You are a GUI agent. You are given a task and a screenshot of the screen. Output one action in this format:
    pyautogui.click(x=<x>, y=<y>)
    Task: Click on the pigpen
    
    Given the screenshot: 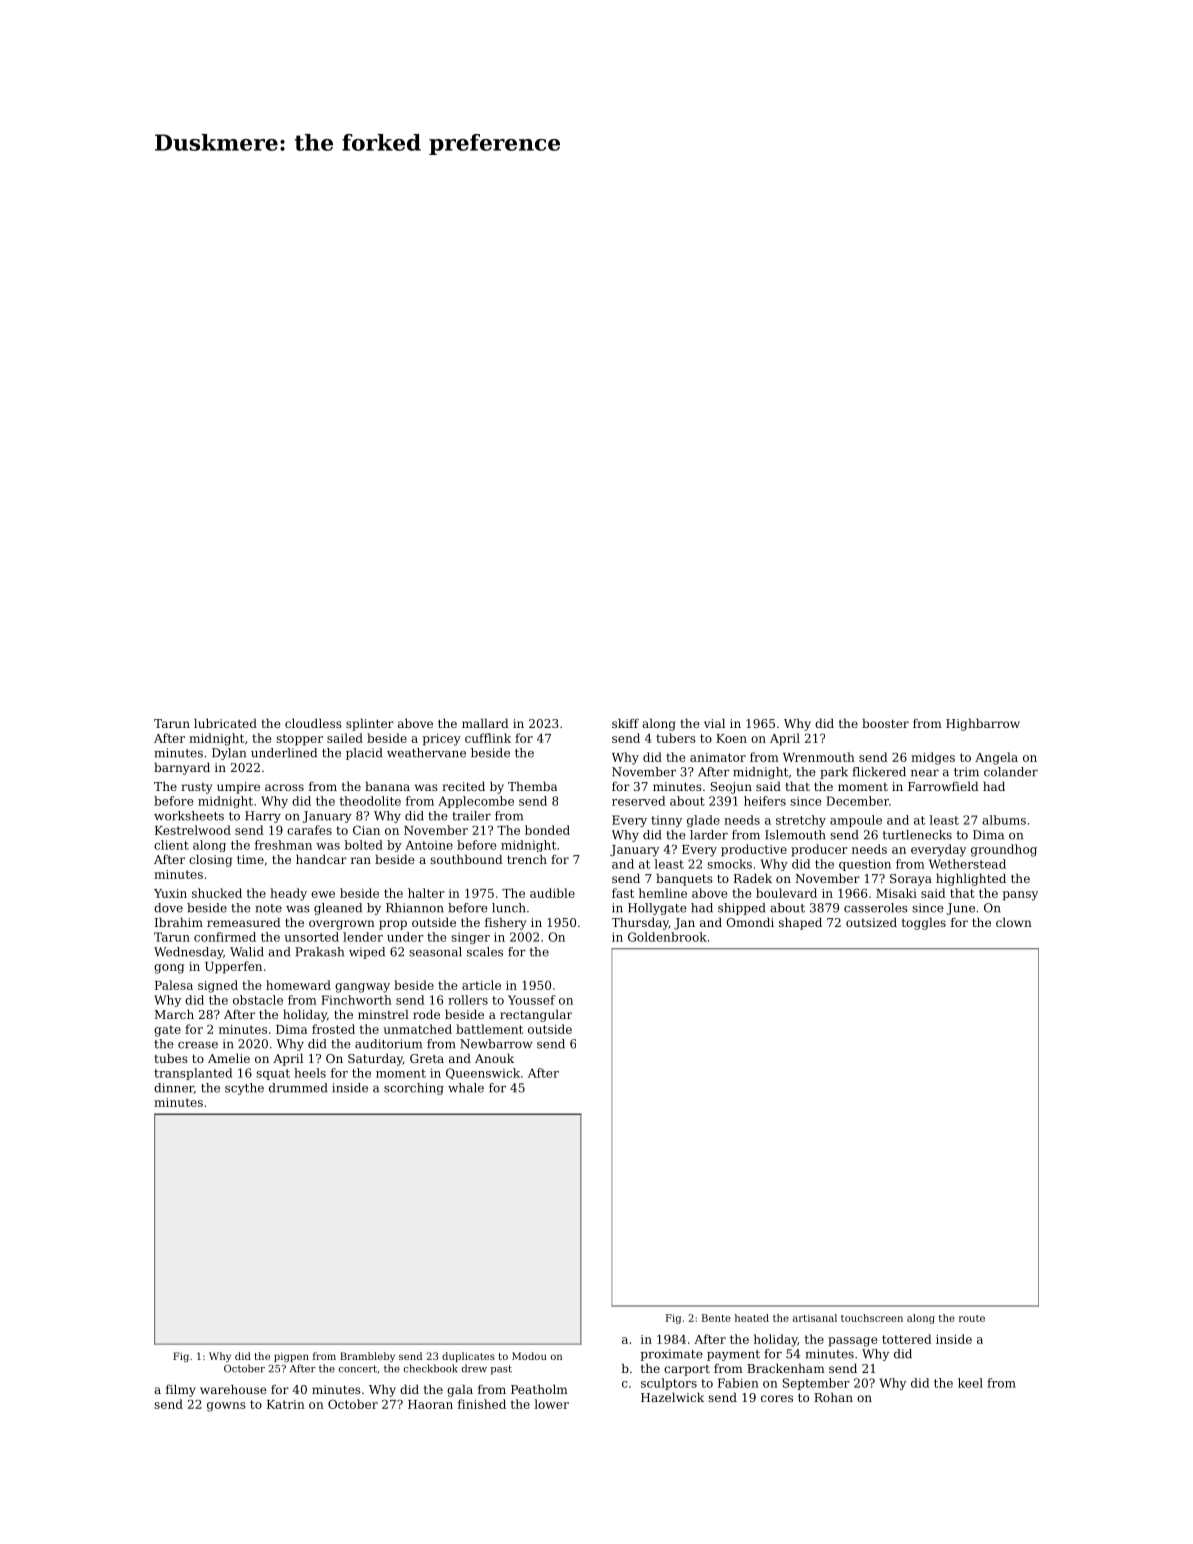 What is the action you would take?
    pyautogui.click(x=291, y=1357)
